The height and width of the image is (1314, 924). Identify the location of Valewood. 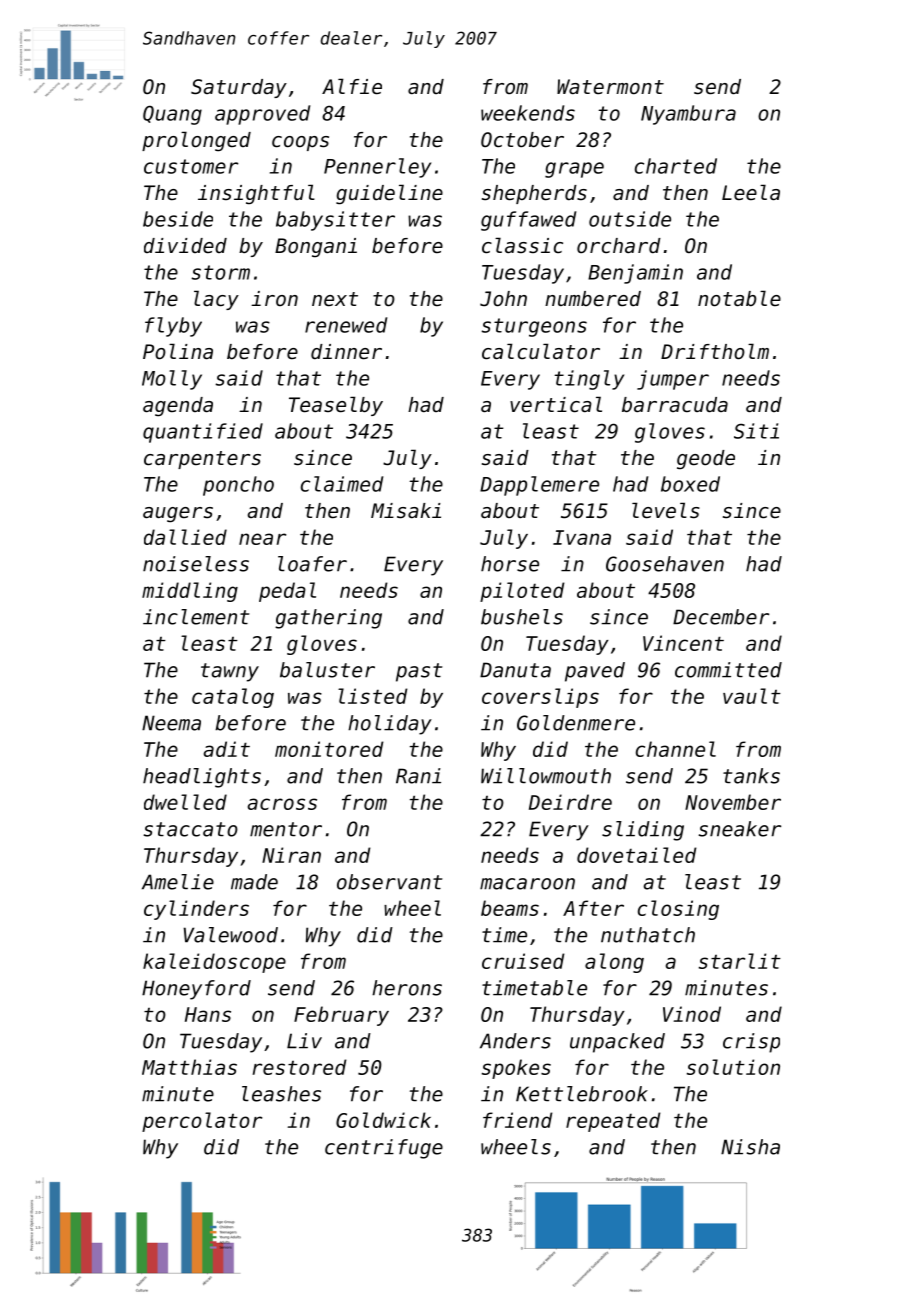
(231, 935).
